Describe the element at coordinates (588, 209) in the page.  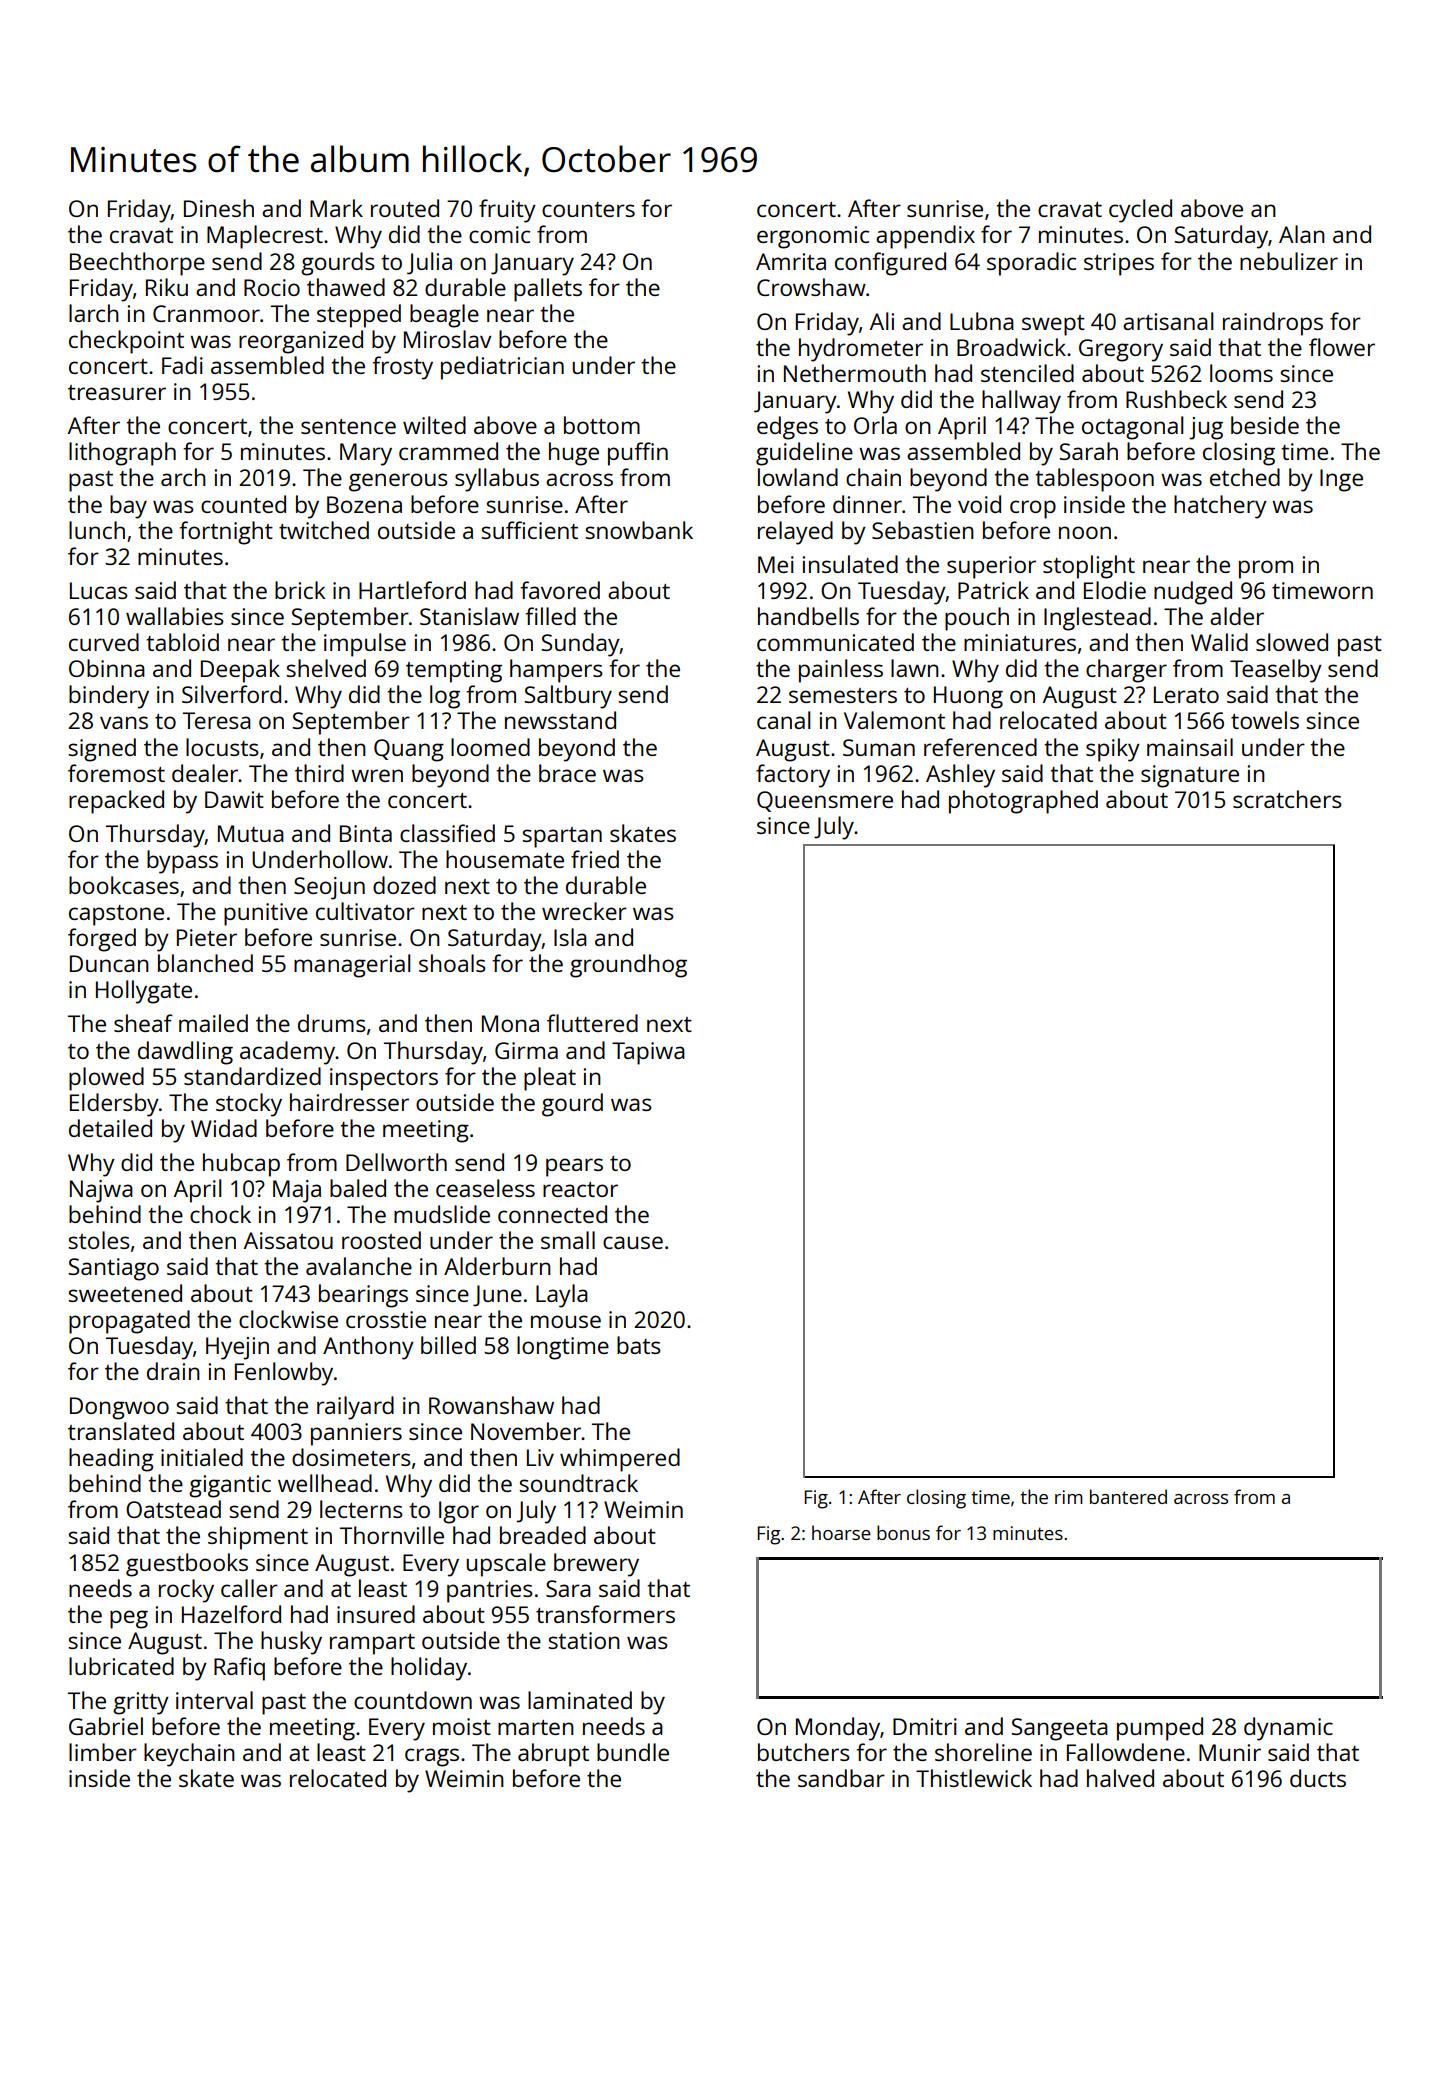
I see `counters` at that location.
